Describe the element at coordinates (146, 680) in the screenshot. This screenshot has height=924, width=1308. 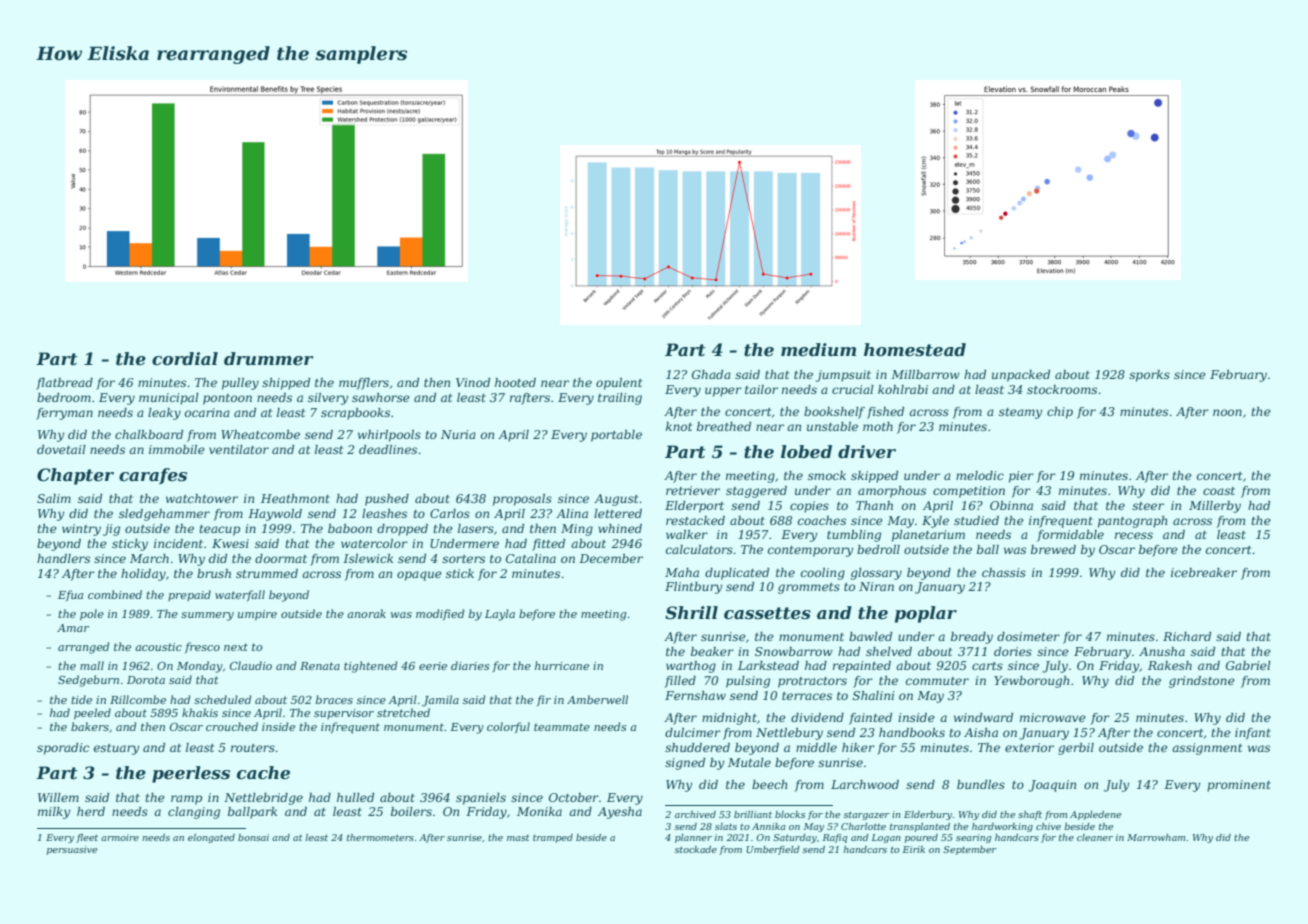
I see `Dorota` at that location.
